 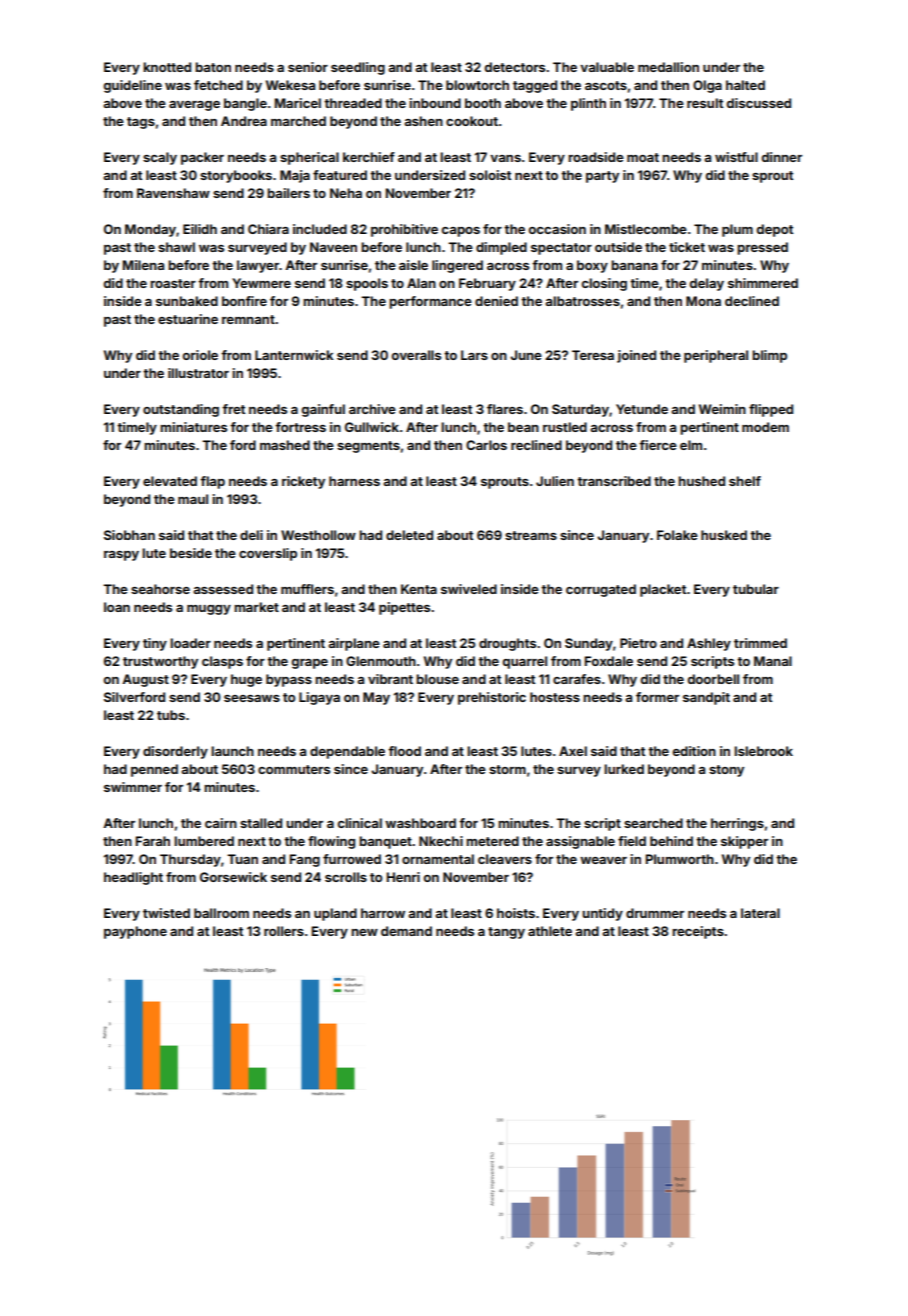 What do you see at coordinates (135, 932) in the screenshot?
I see `payphone` at bounding box center [135, 932].
